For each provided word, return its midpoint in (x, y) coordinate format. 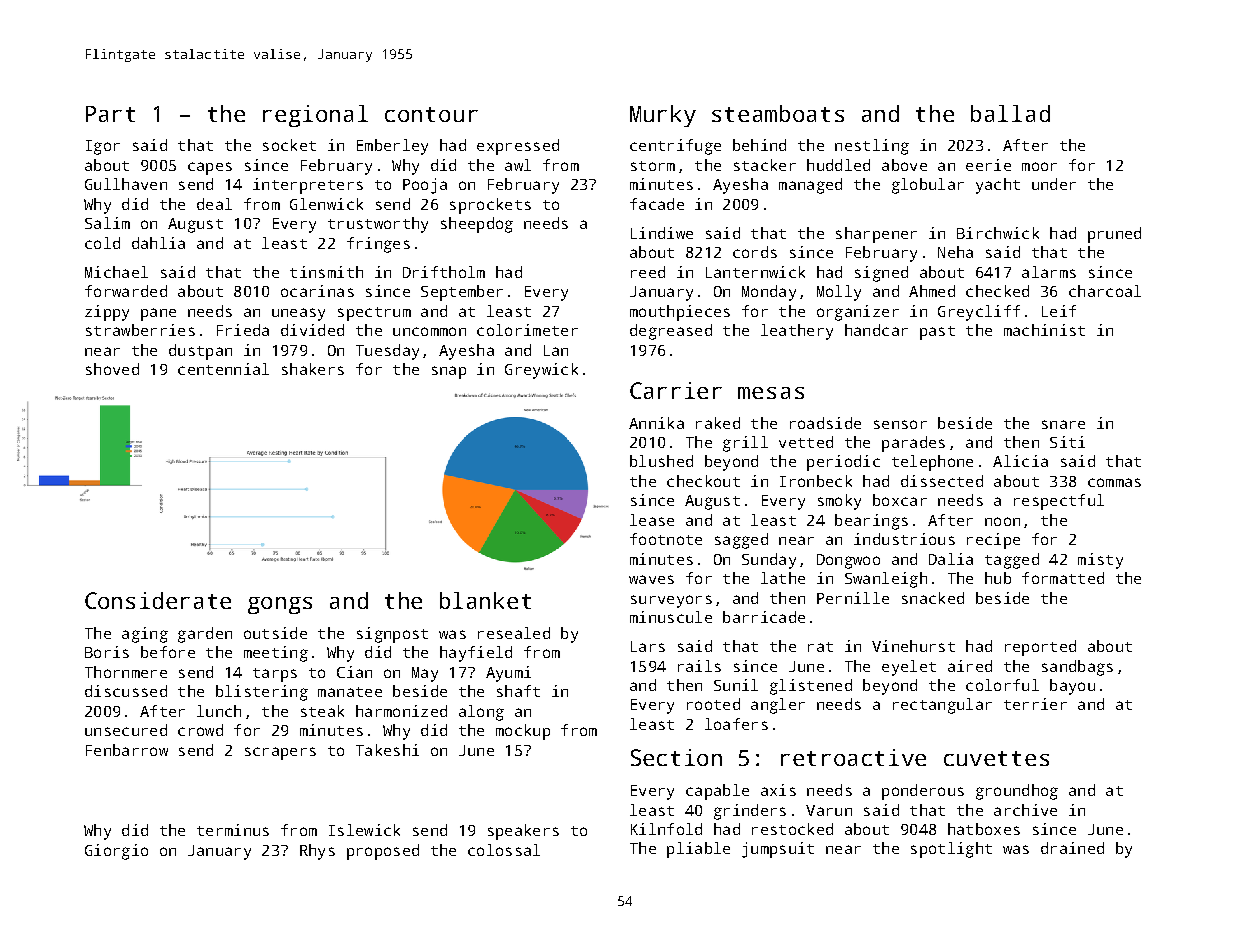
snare (1063, 424)
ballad (1010, 113)
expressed (518, 147)
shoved (112, 369)
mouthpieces (680, 313)
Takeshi (387, 750)
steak (322, 711)
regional (315, 116)
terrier (1035, 704)
